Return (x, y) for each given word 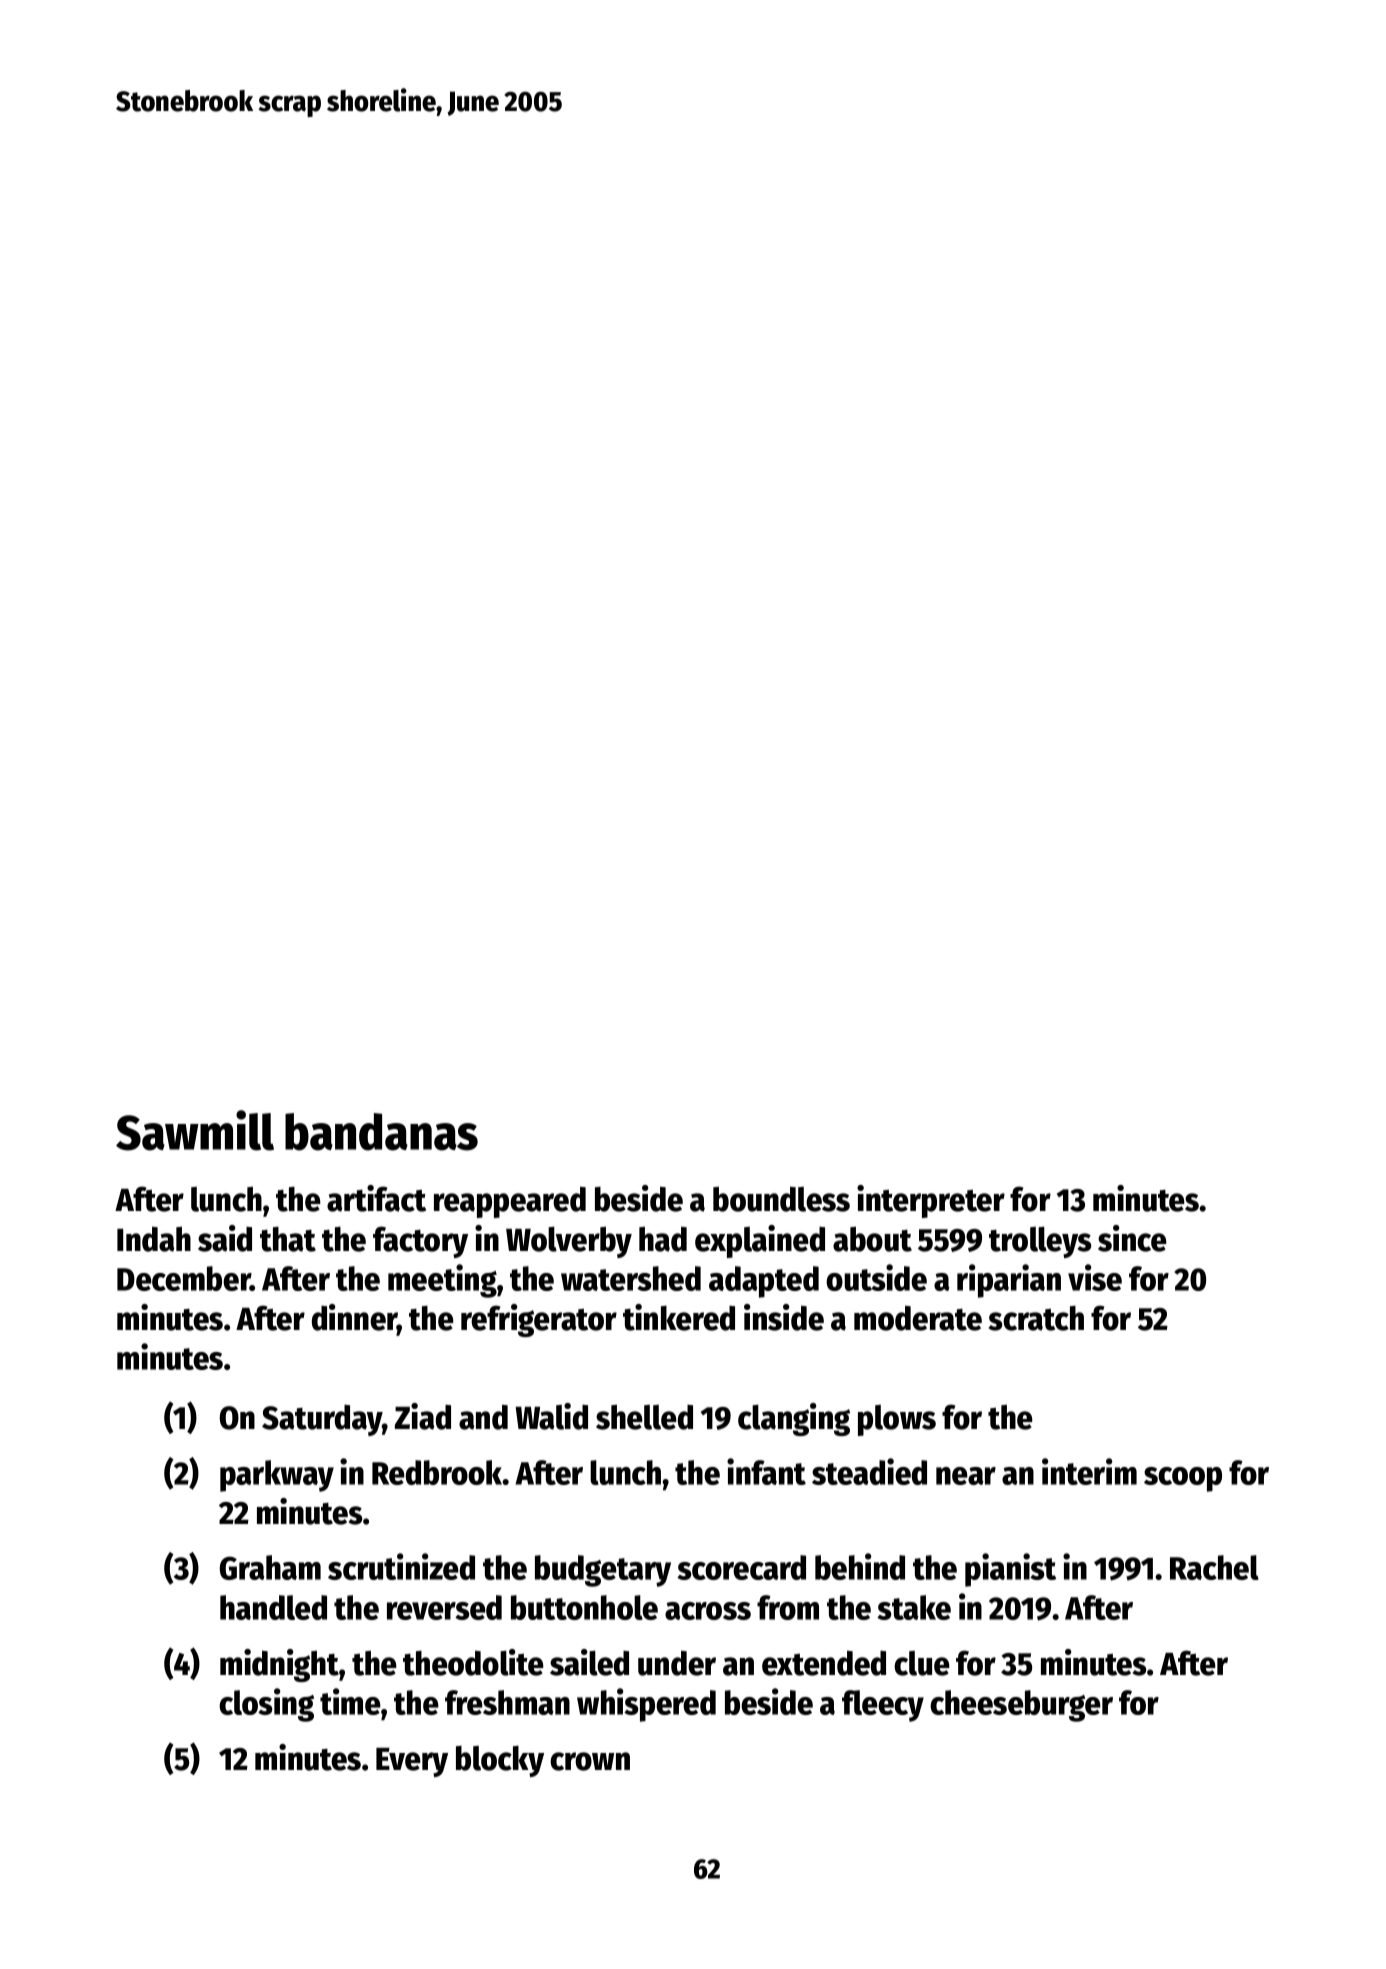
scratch (1036, 1318)
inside (784, 1317)
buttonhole (584, 1607)
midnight (279, 1665)
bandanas (381, 1132)
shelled (644, 1417)
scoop (1183, 1479)
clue (922, 1663)
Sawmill (195, 1130)
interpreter (931, 1201)
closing (266, 1705)
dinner (354, 1317)
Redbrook (437, 1472)
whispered (646, 1705)
